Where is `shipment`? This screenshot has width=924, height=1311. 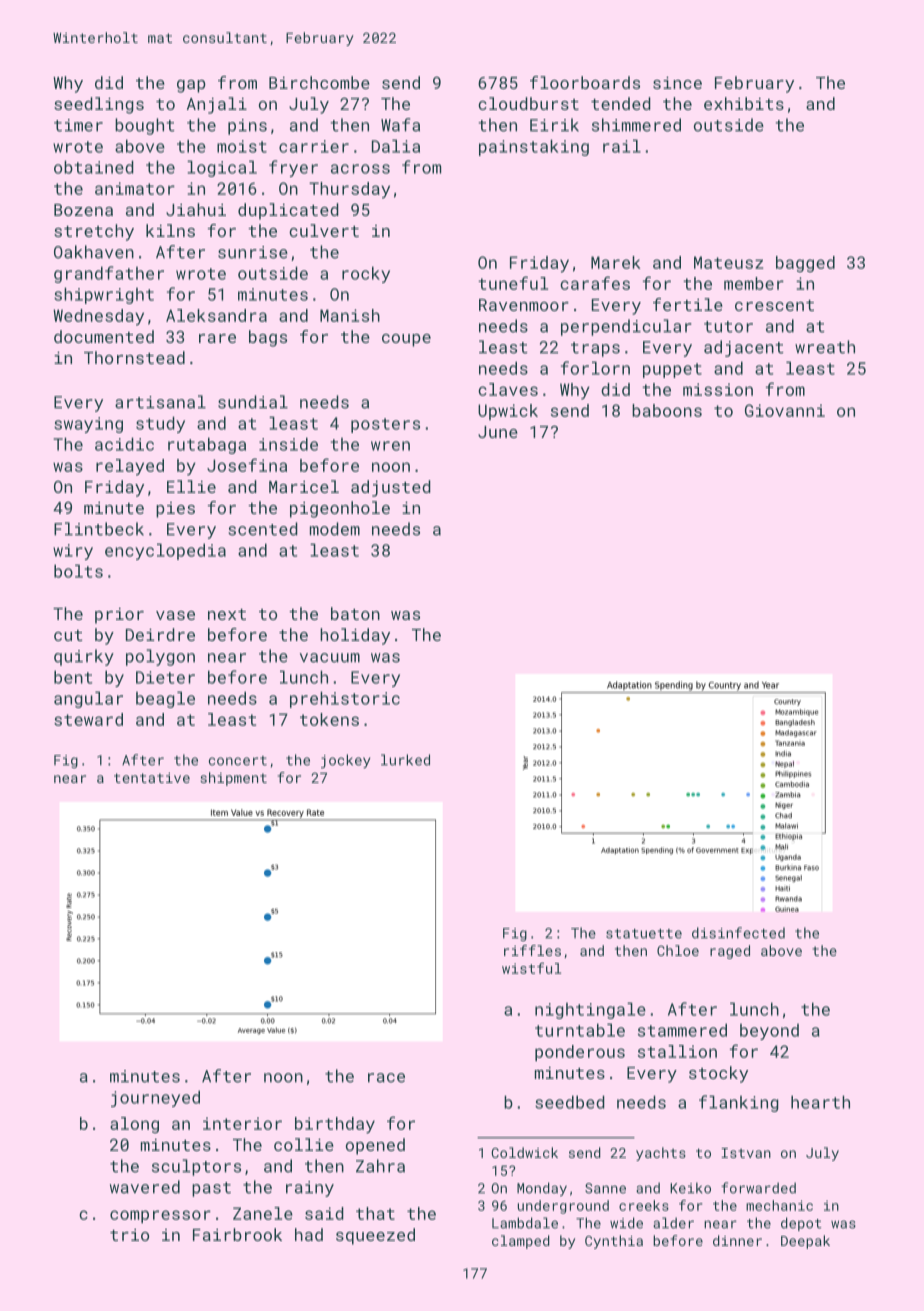 shipment is located at coordinates (233, 779).
